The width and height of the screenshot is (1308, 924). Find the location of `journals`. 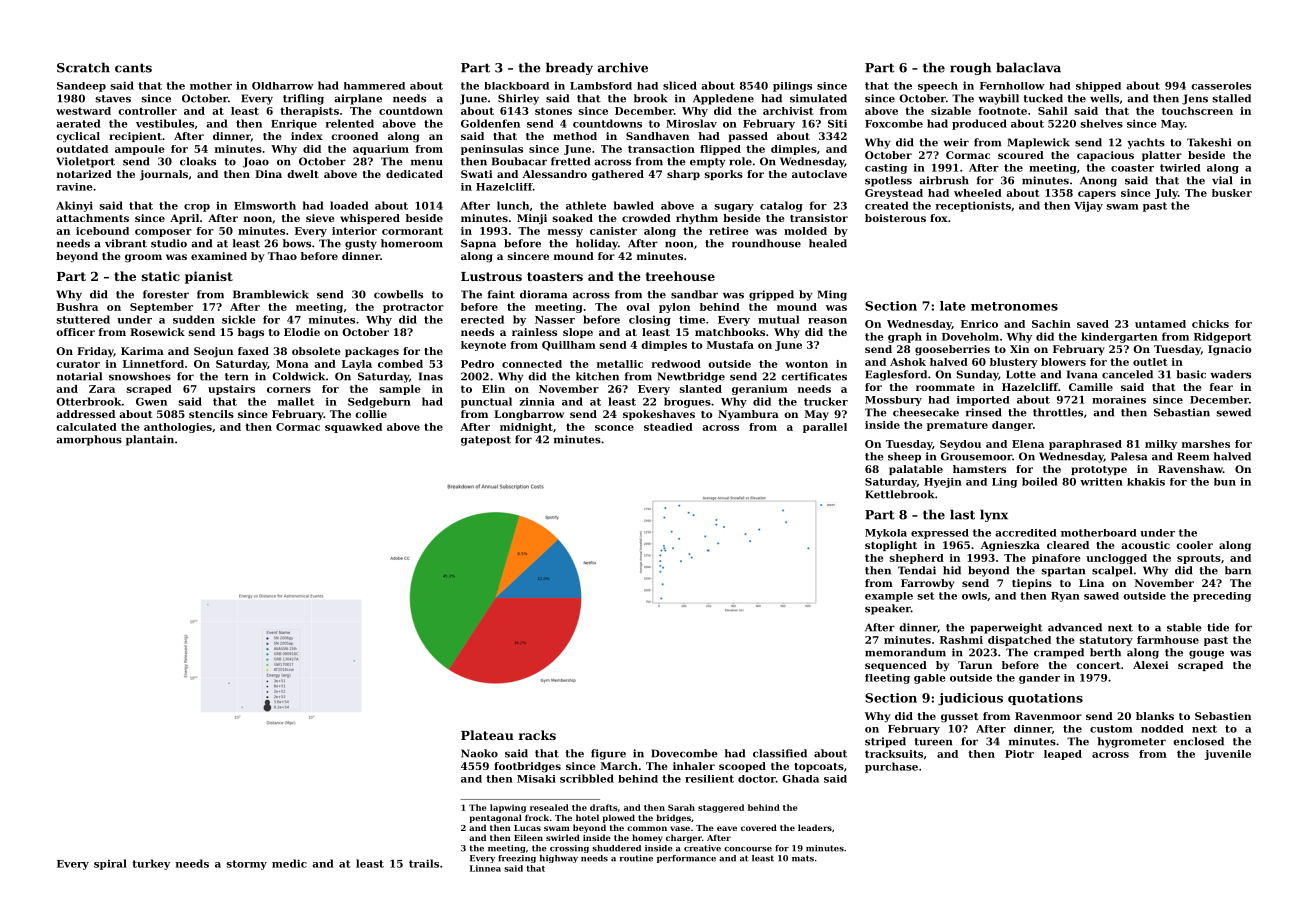

journals is located at coordinates (164, 175).
